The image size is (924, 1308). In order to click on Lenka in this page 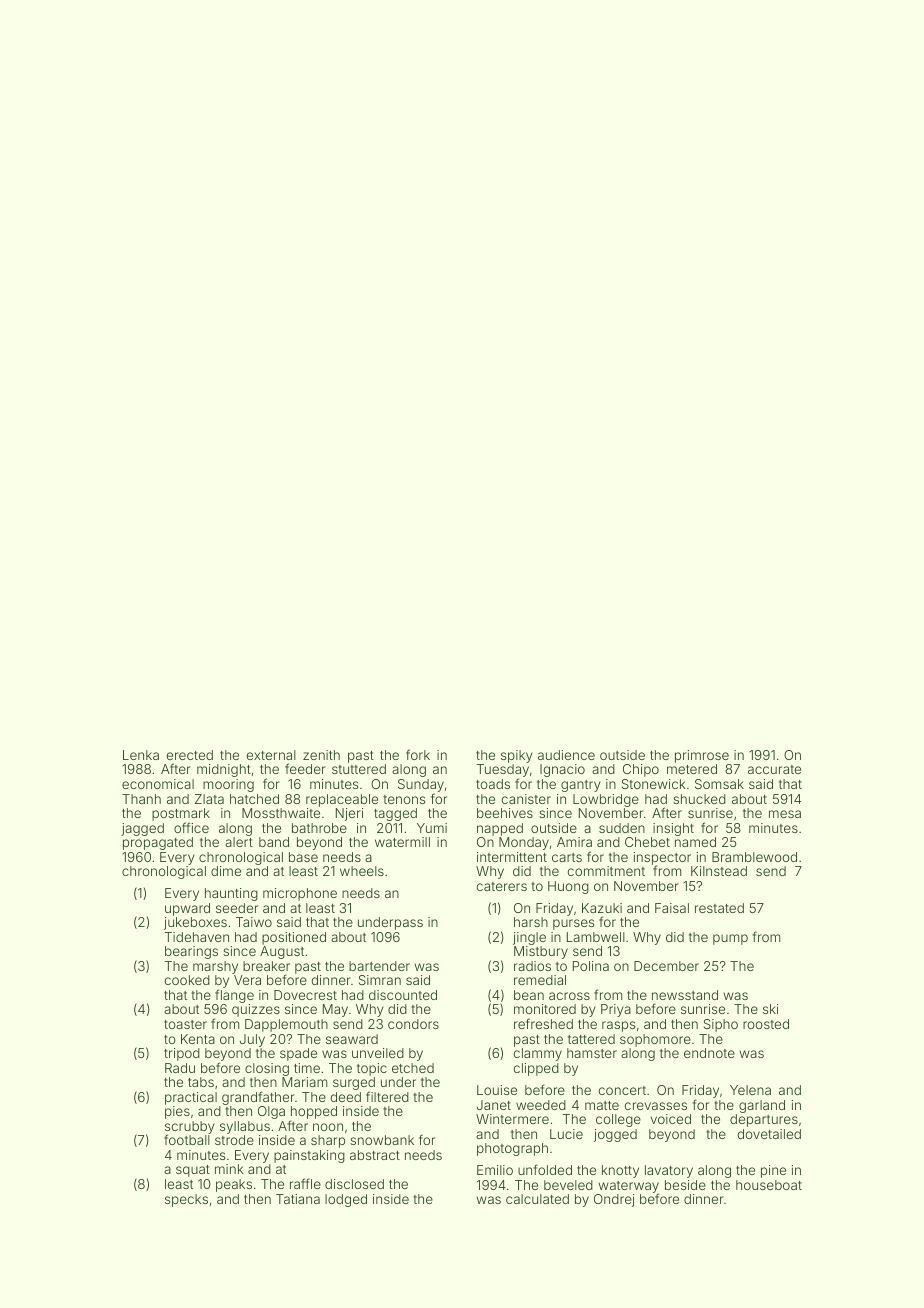, I will do `click(141, 755)`.
